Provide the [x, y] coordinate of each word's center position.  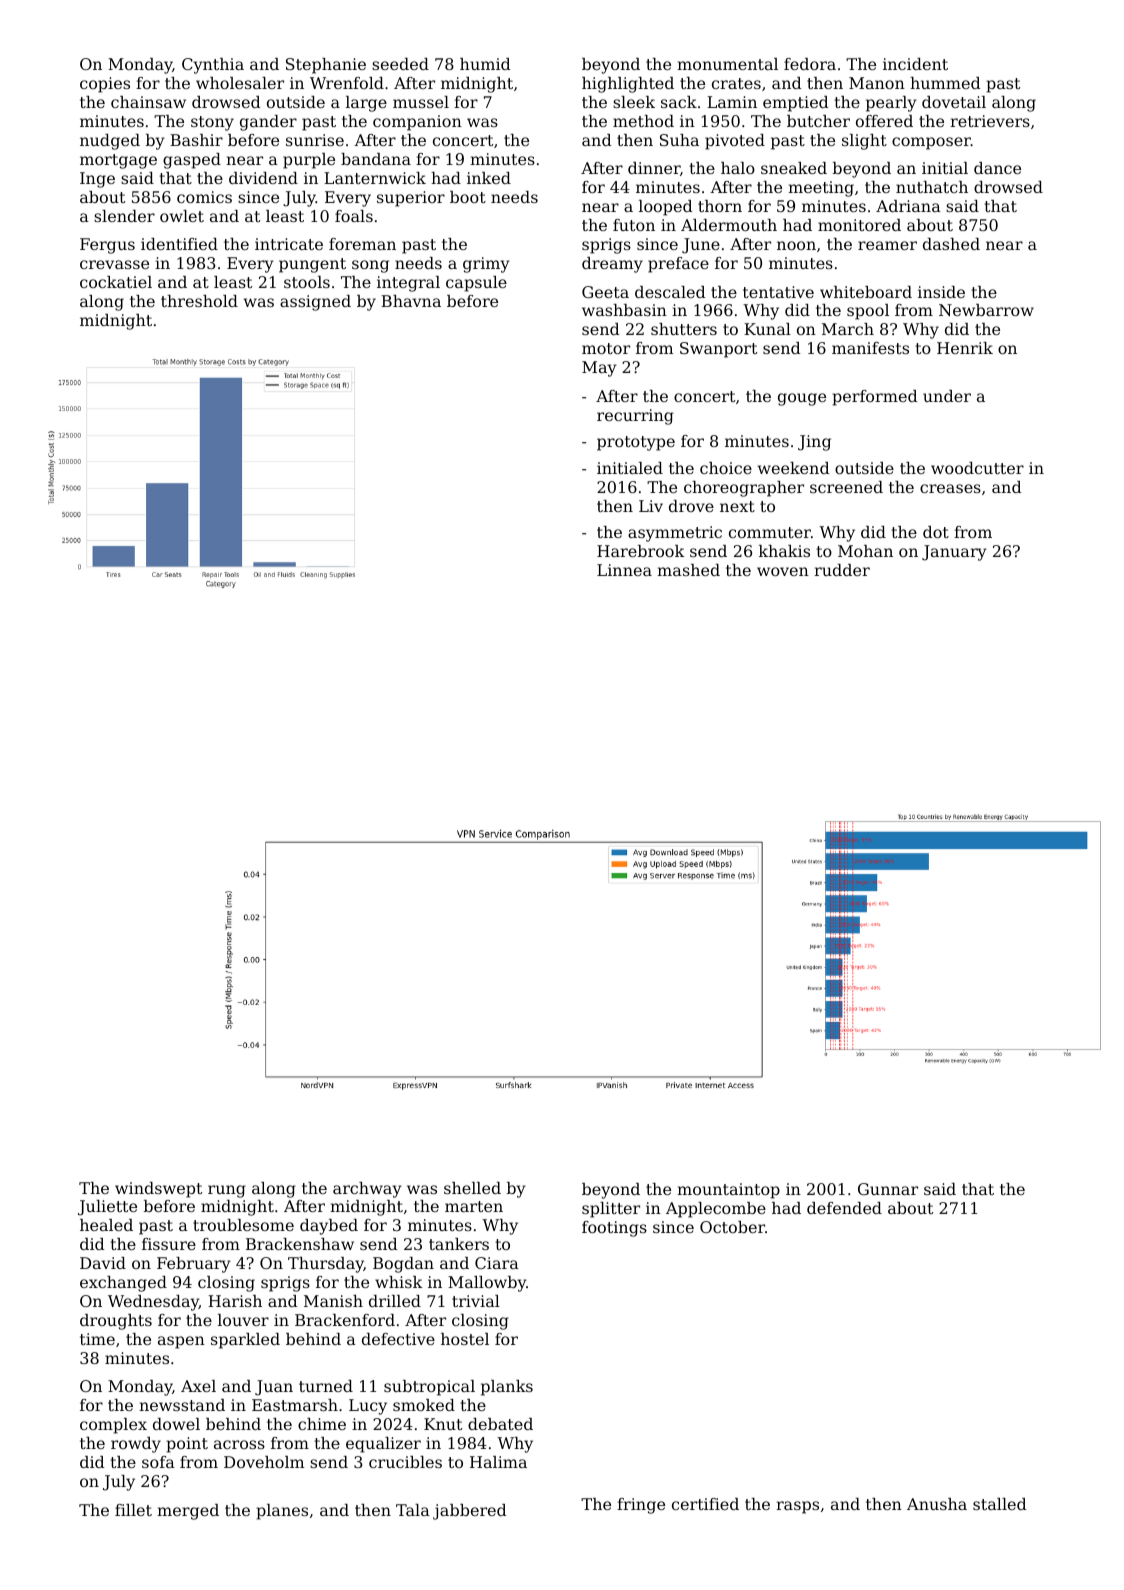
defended [844, 1208]
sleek [634, 102]
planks [507, 1388]
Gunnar [888, 1189]
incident [915, 64]
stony [212, 123]
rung [227, 1191]
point [187, 1445]
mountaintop [728, 1191]
